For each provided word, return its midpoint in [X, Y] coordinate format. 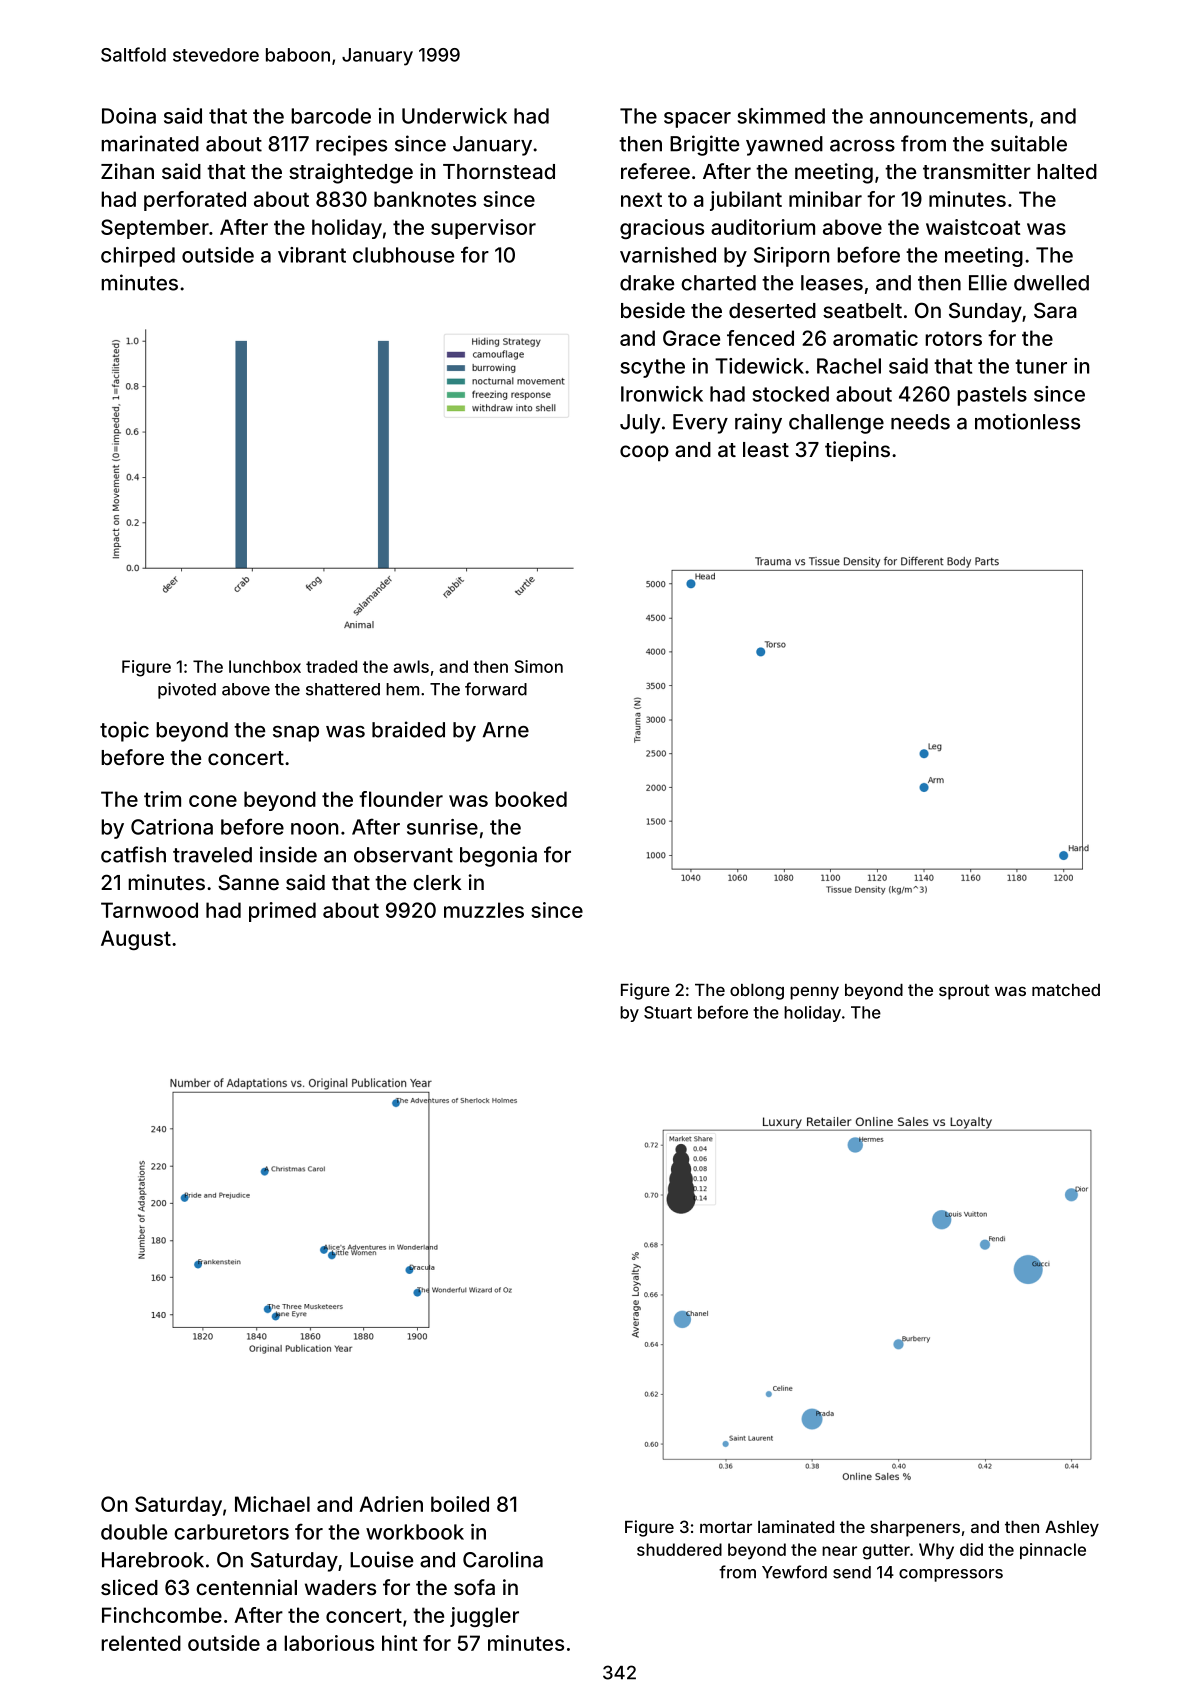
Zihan [127, 171]
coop [644, 453]
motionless [1027, 421]
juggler [484, 1617]
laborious [329, 1643]
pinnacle [1053, 1551]
